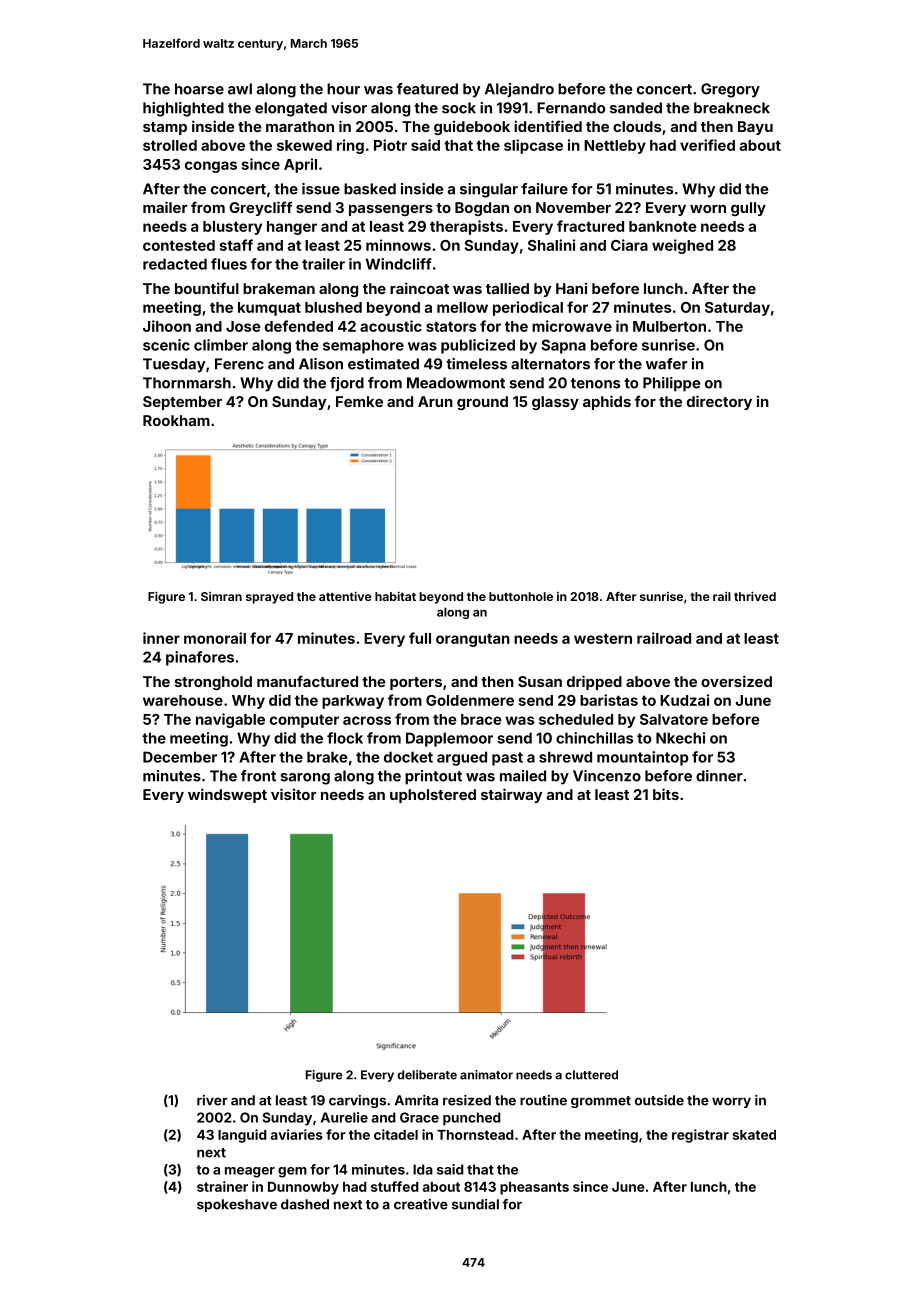 The image size is (924, 1314). Describe the element at coordinates (736, 681) in the screenshot. I see `oversized` at that location.
